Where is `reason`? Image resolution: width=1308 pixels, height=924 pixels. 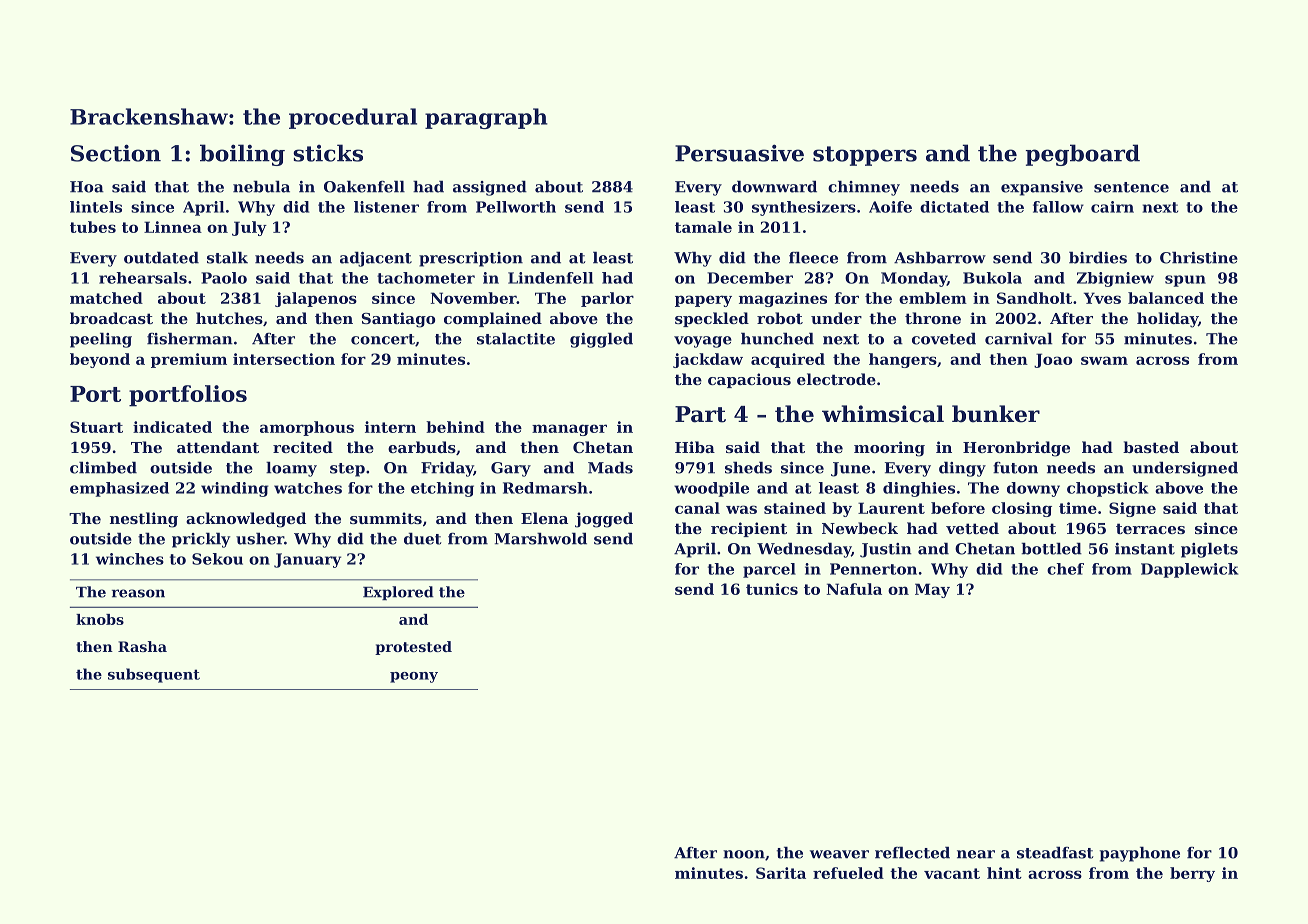 reason is located at coordinates (138, 593).
